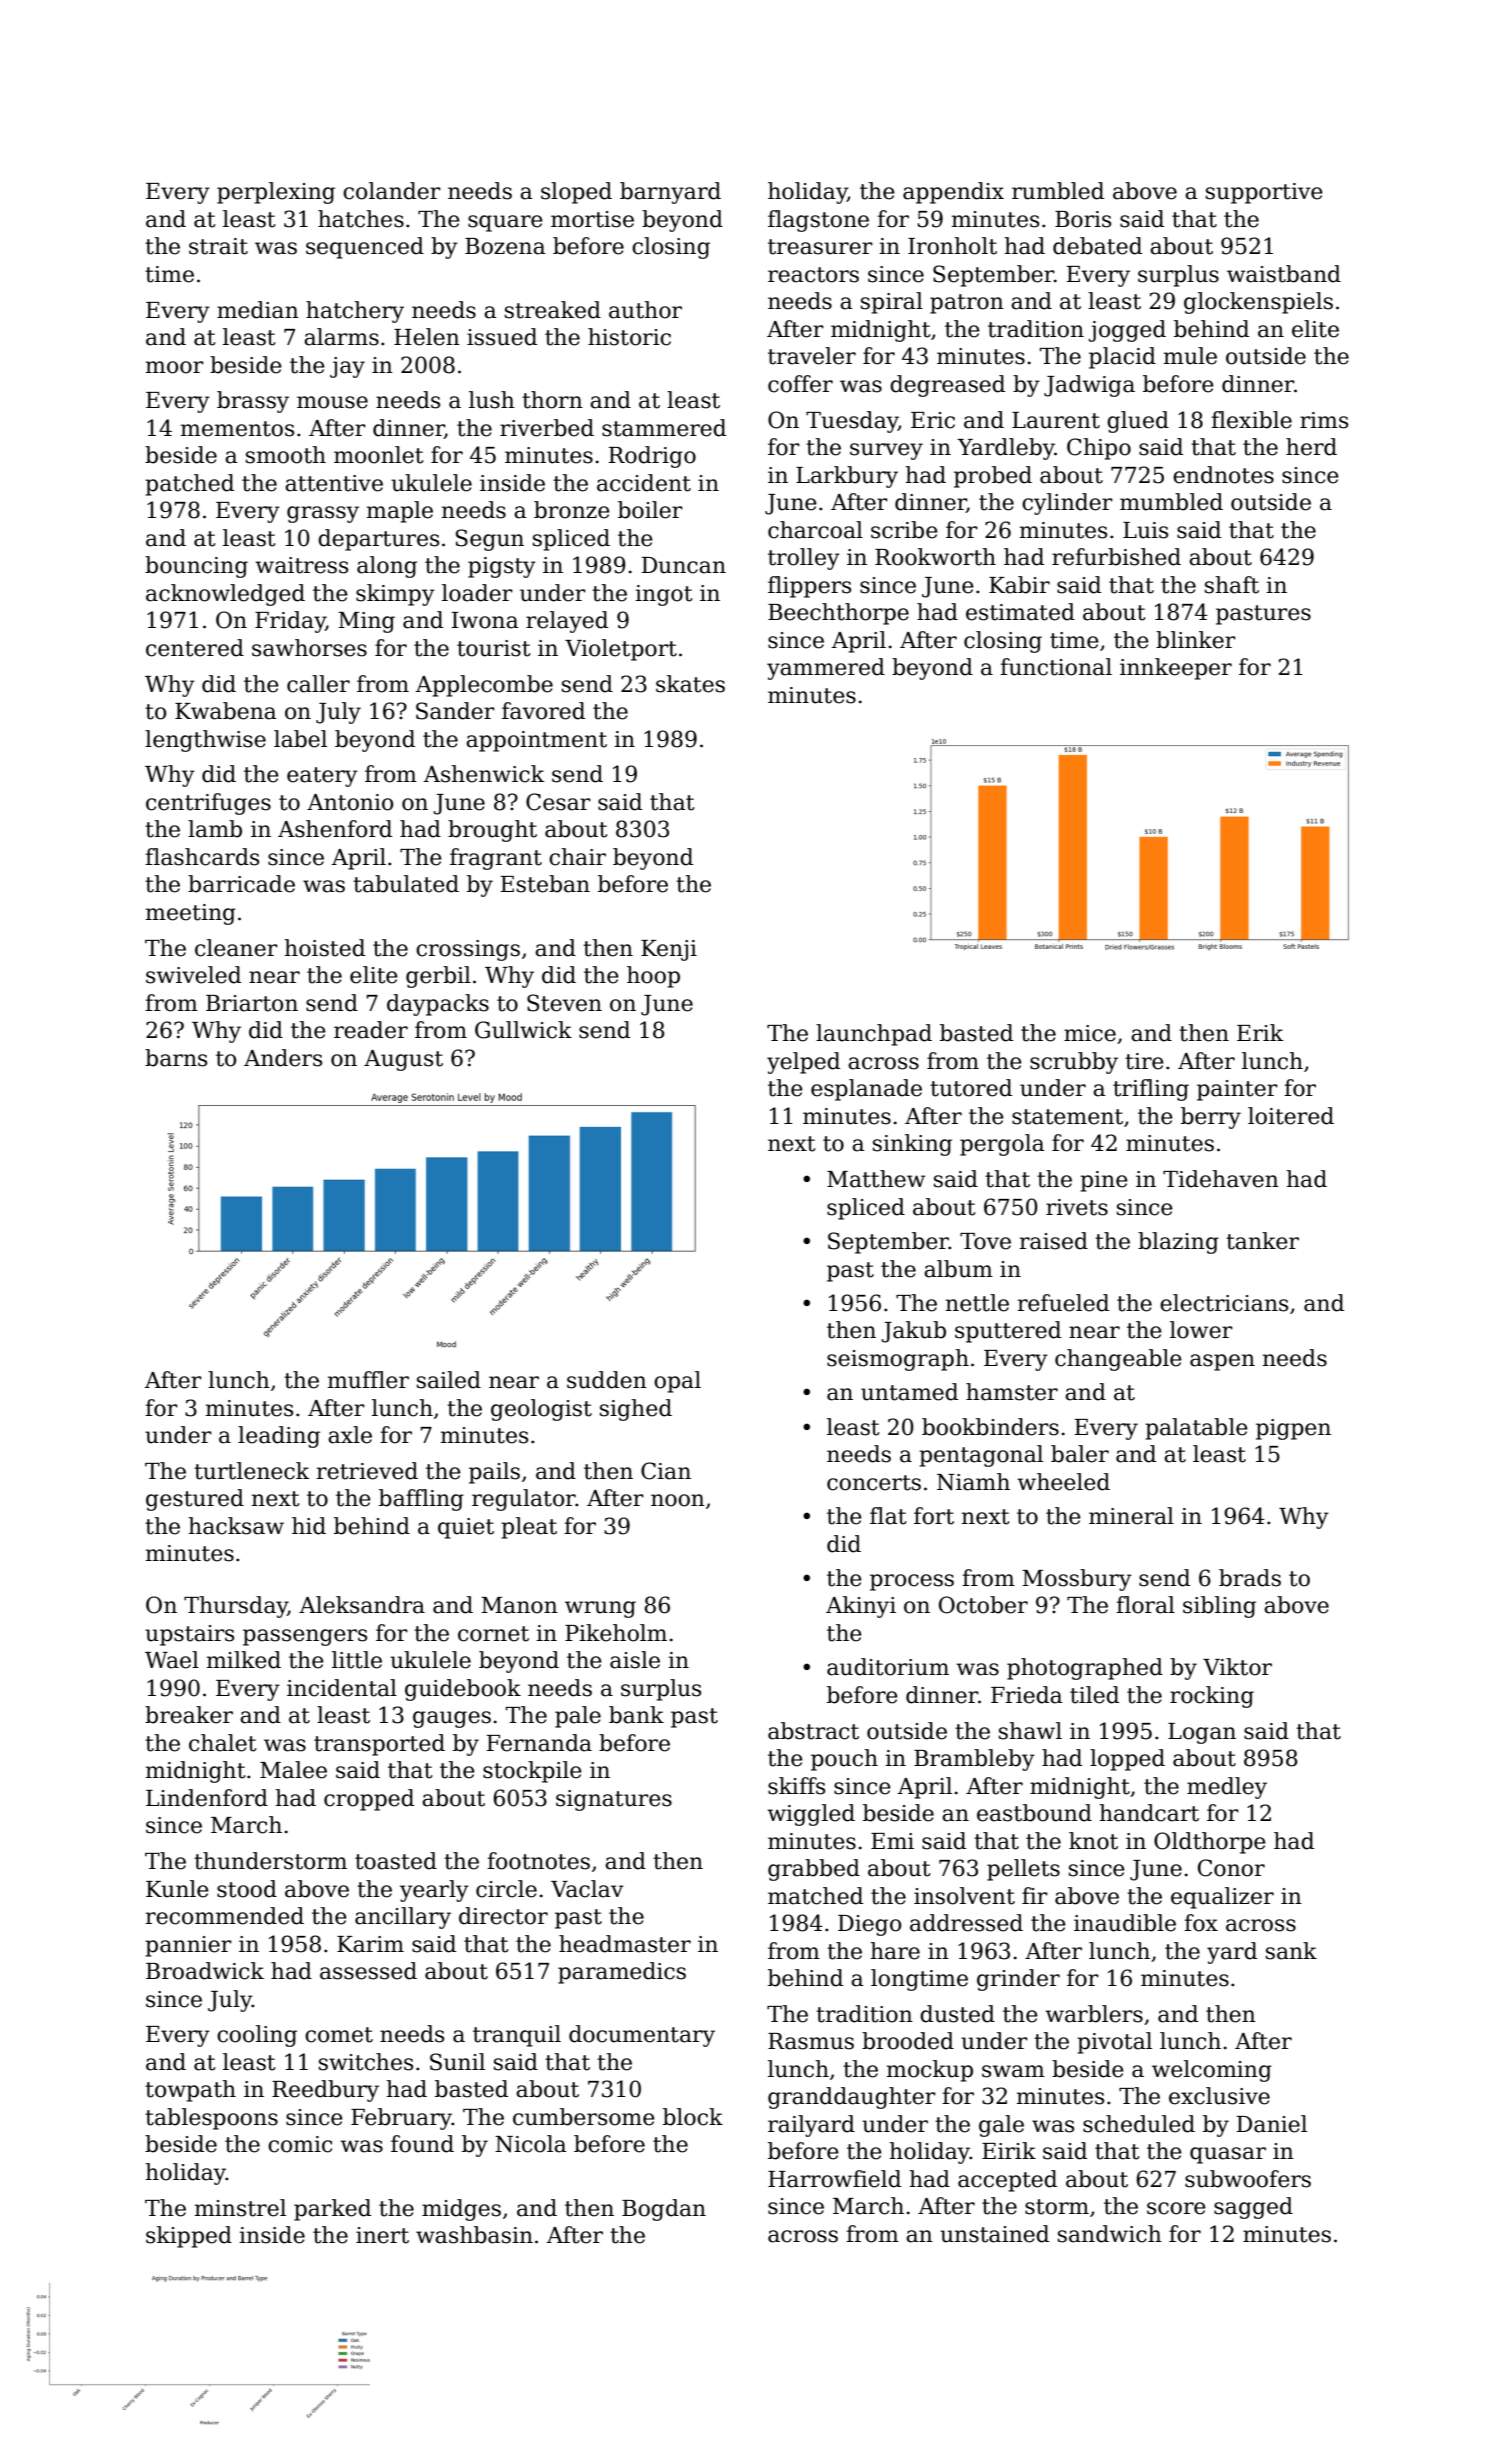  What do you see at coordinates (1232, 585) in the image?
I see `shaft` at bounding box center [1232, 585].
